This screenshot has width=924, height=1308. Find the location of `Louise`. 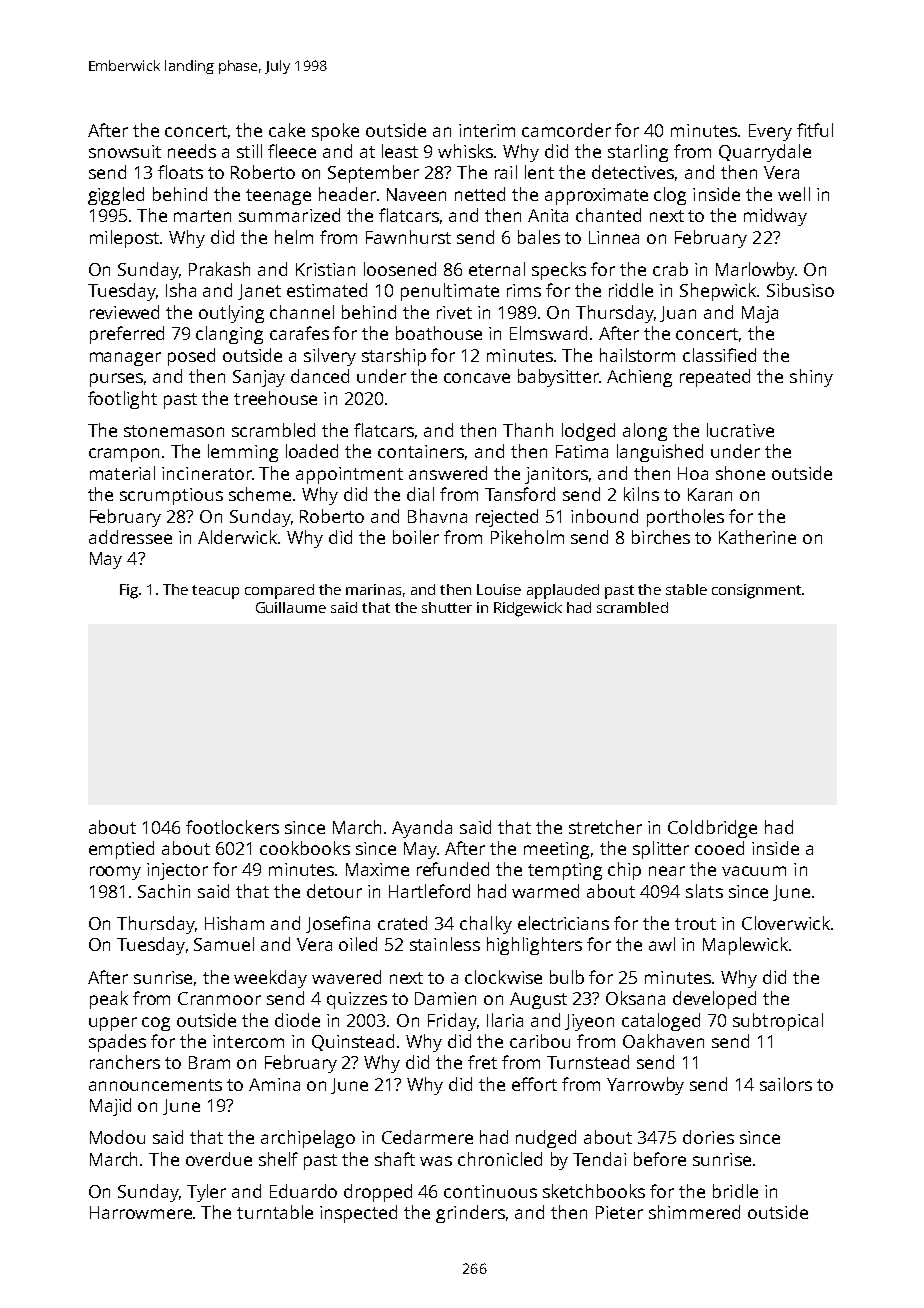

Louise is located at coordinates (499, 589).
